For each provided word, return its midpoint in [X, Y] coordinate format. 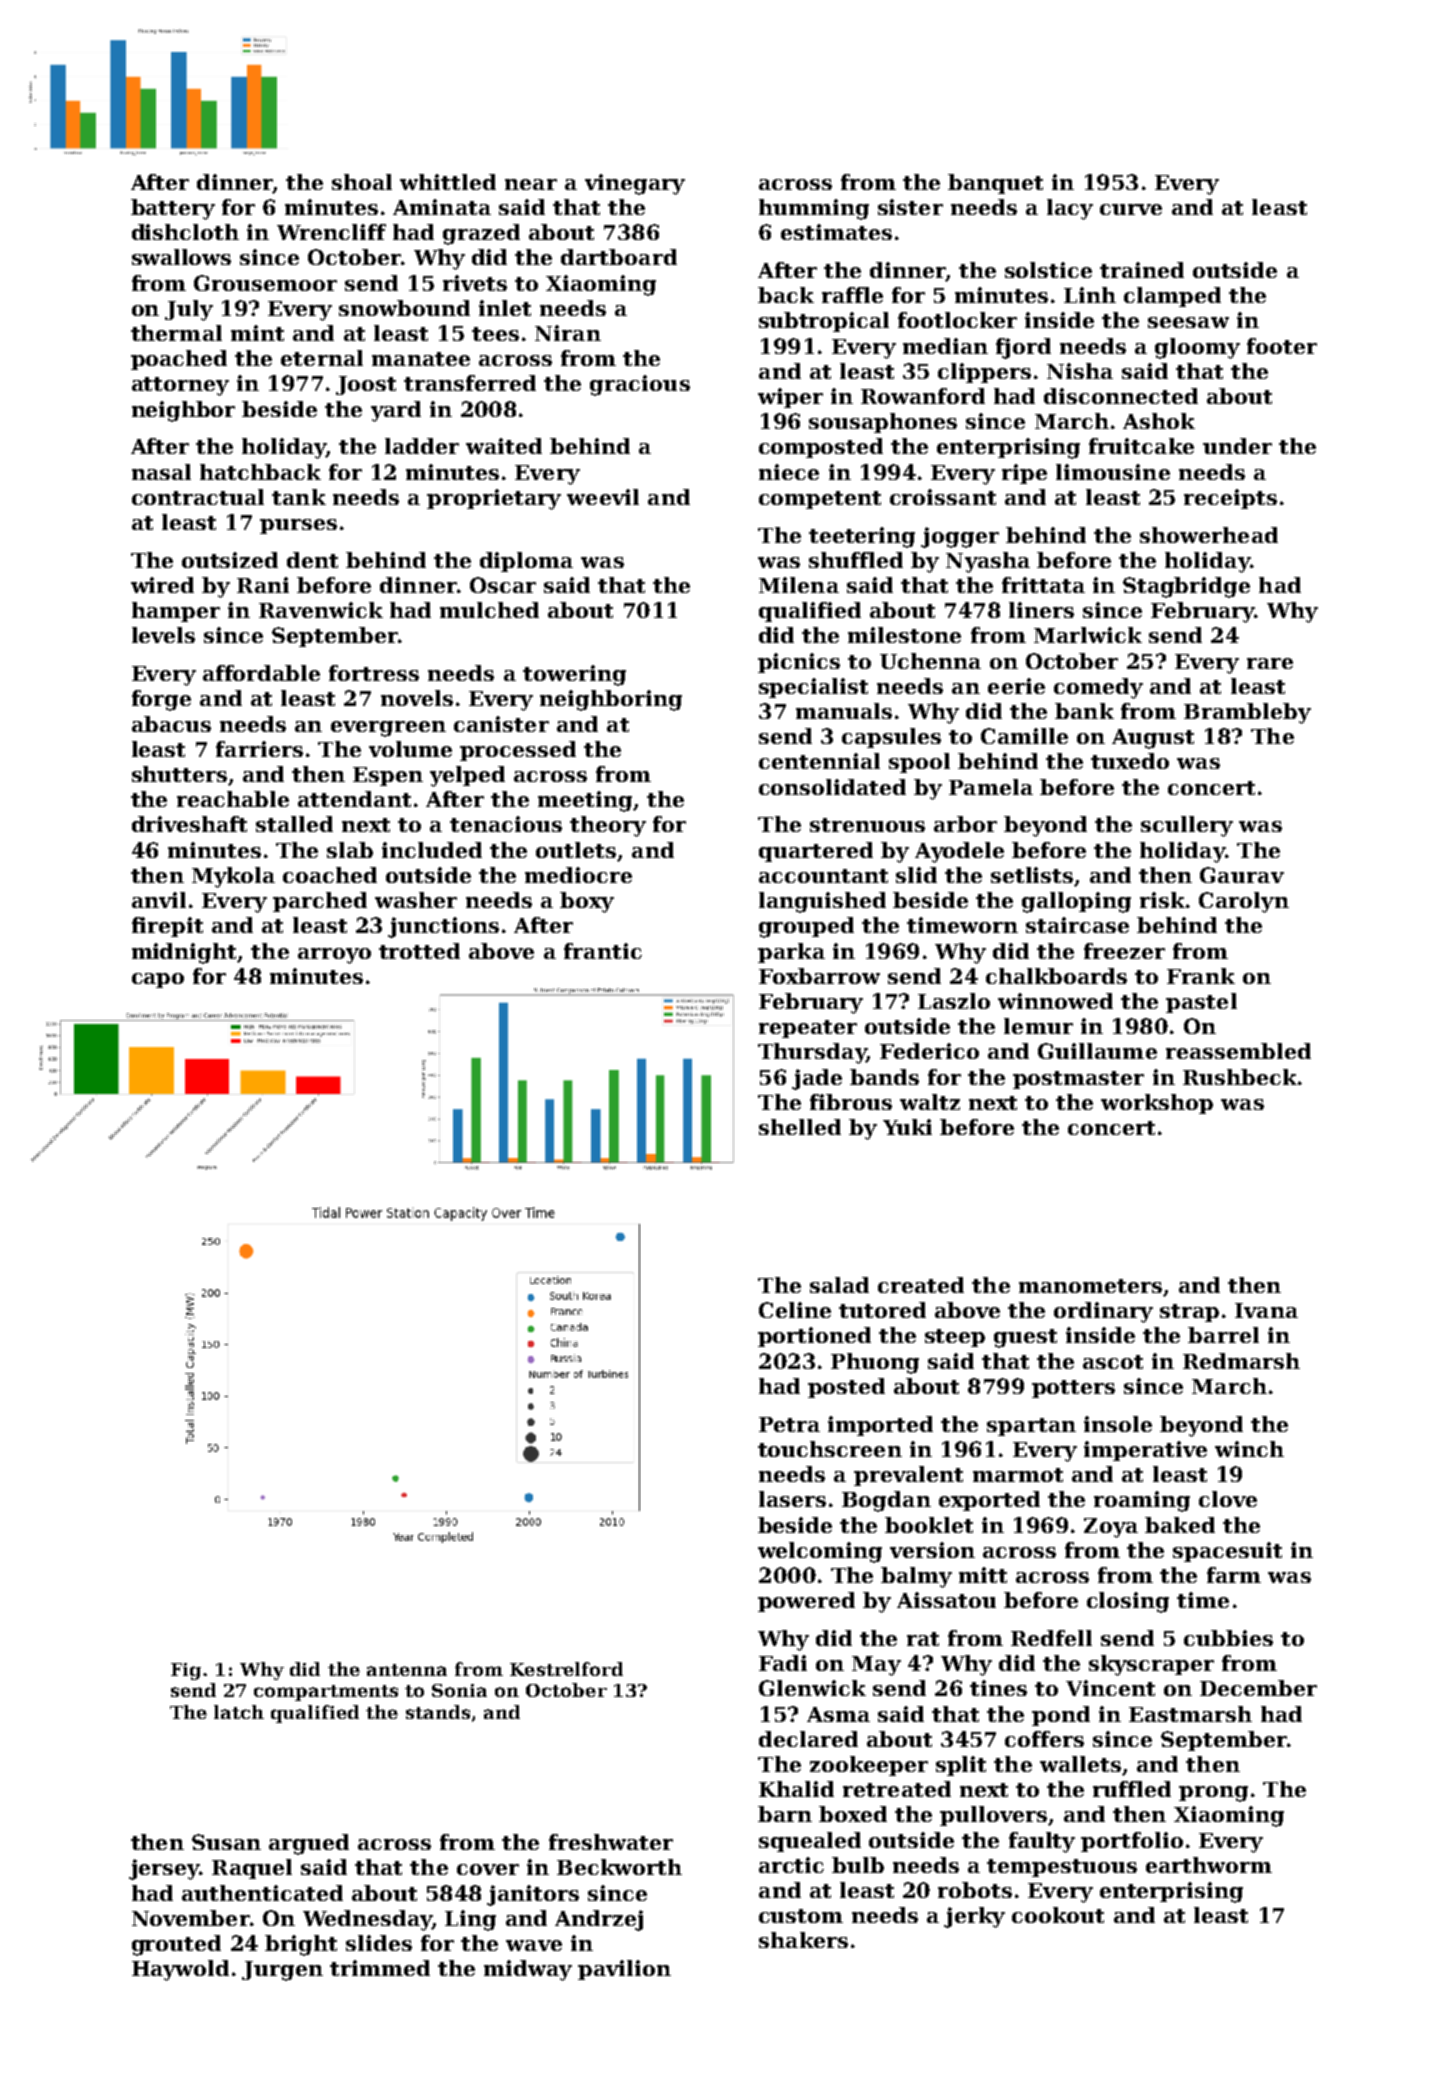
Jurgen [282, 1971]
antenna [407, 1670]
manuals [844, 711]
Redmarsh [1241, 1361]
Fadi [783, 1663]
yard [396, 411]
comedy [1098, 688]
